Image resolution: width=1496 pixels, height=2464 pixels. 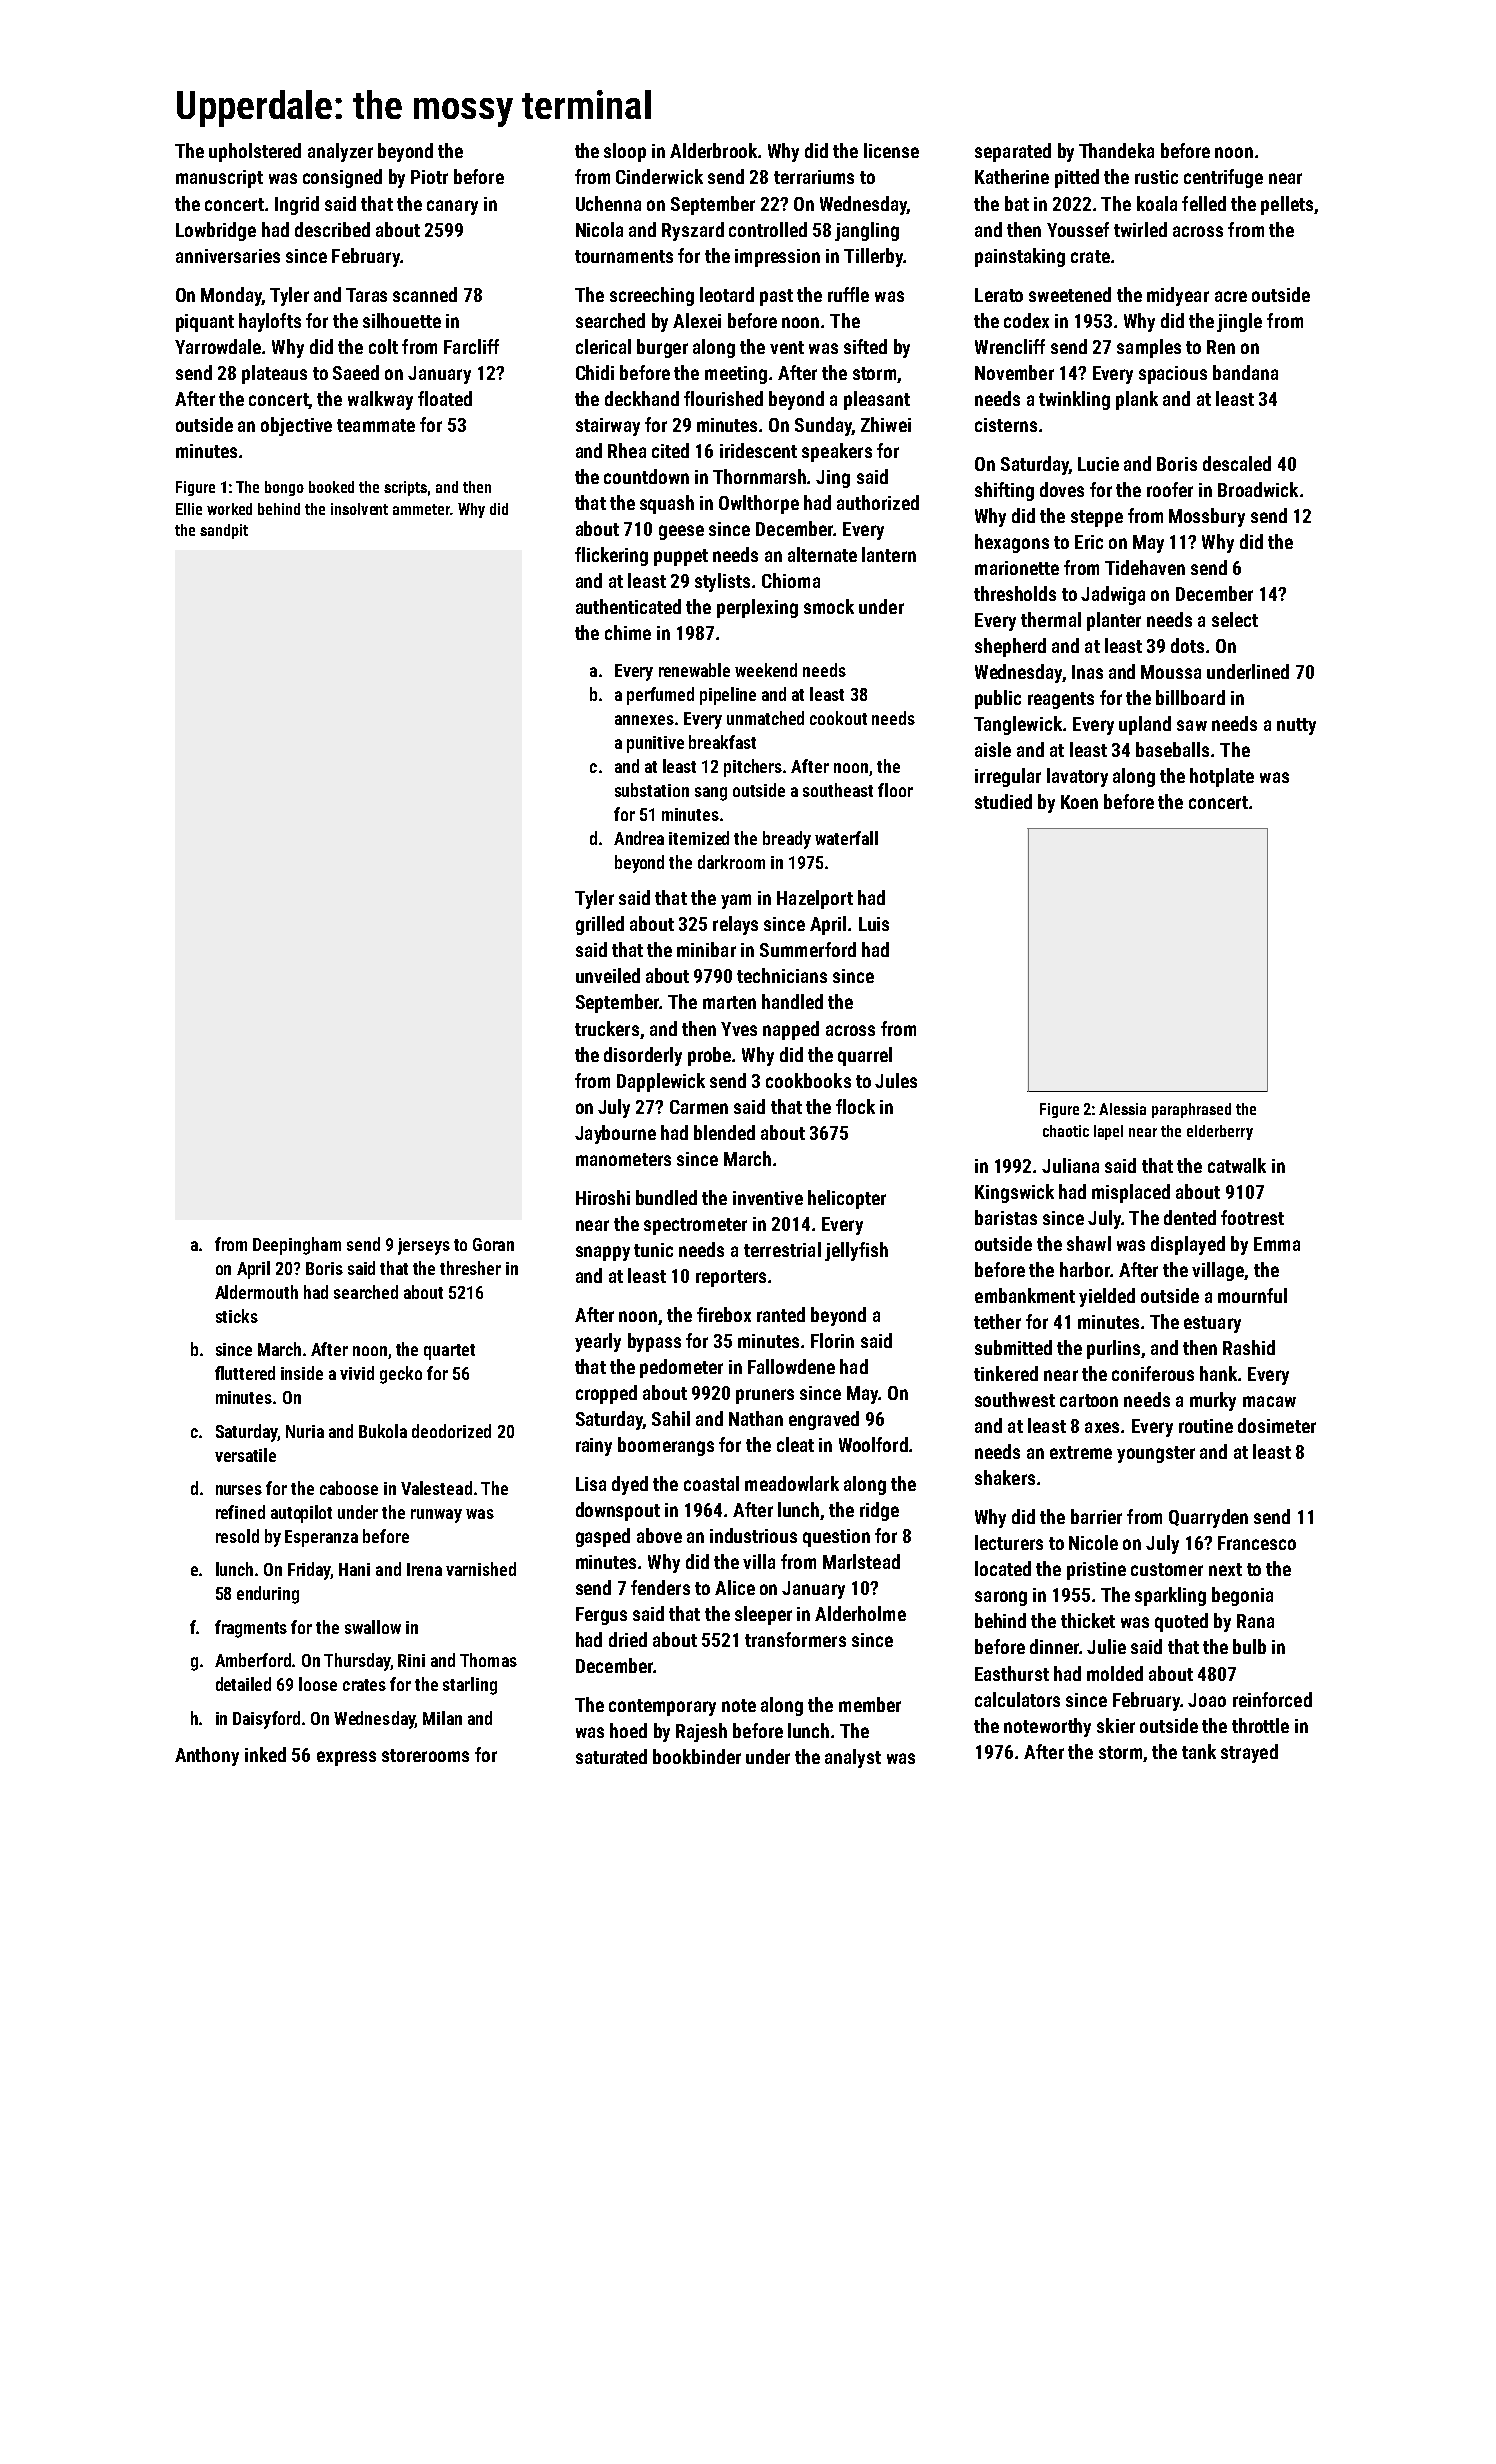 What do you see at coordinates (600, 925) in the document?
I see `grilled` at bounding box center [600, 925].
